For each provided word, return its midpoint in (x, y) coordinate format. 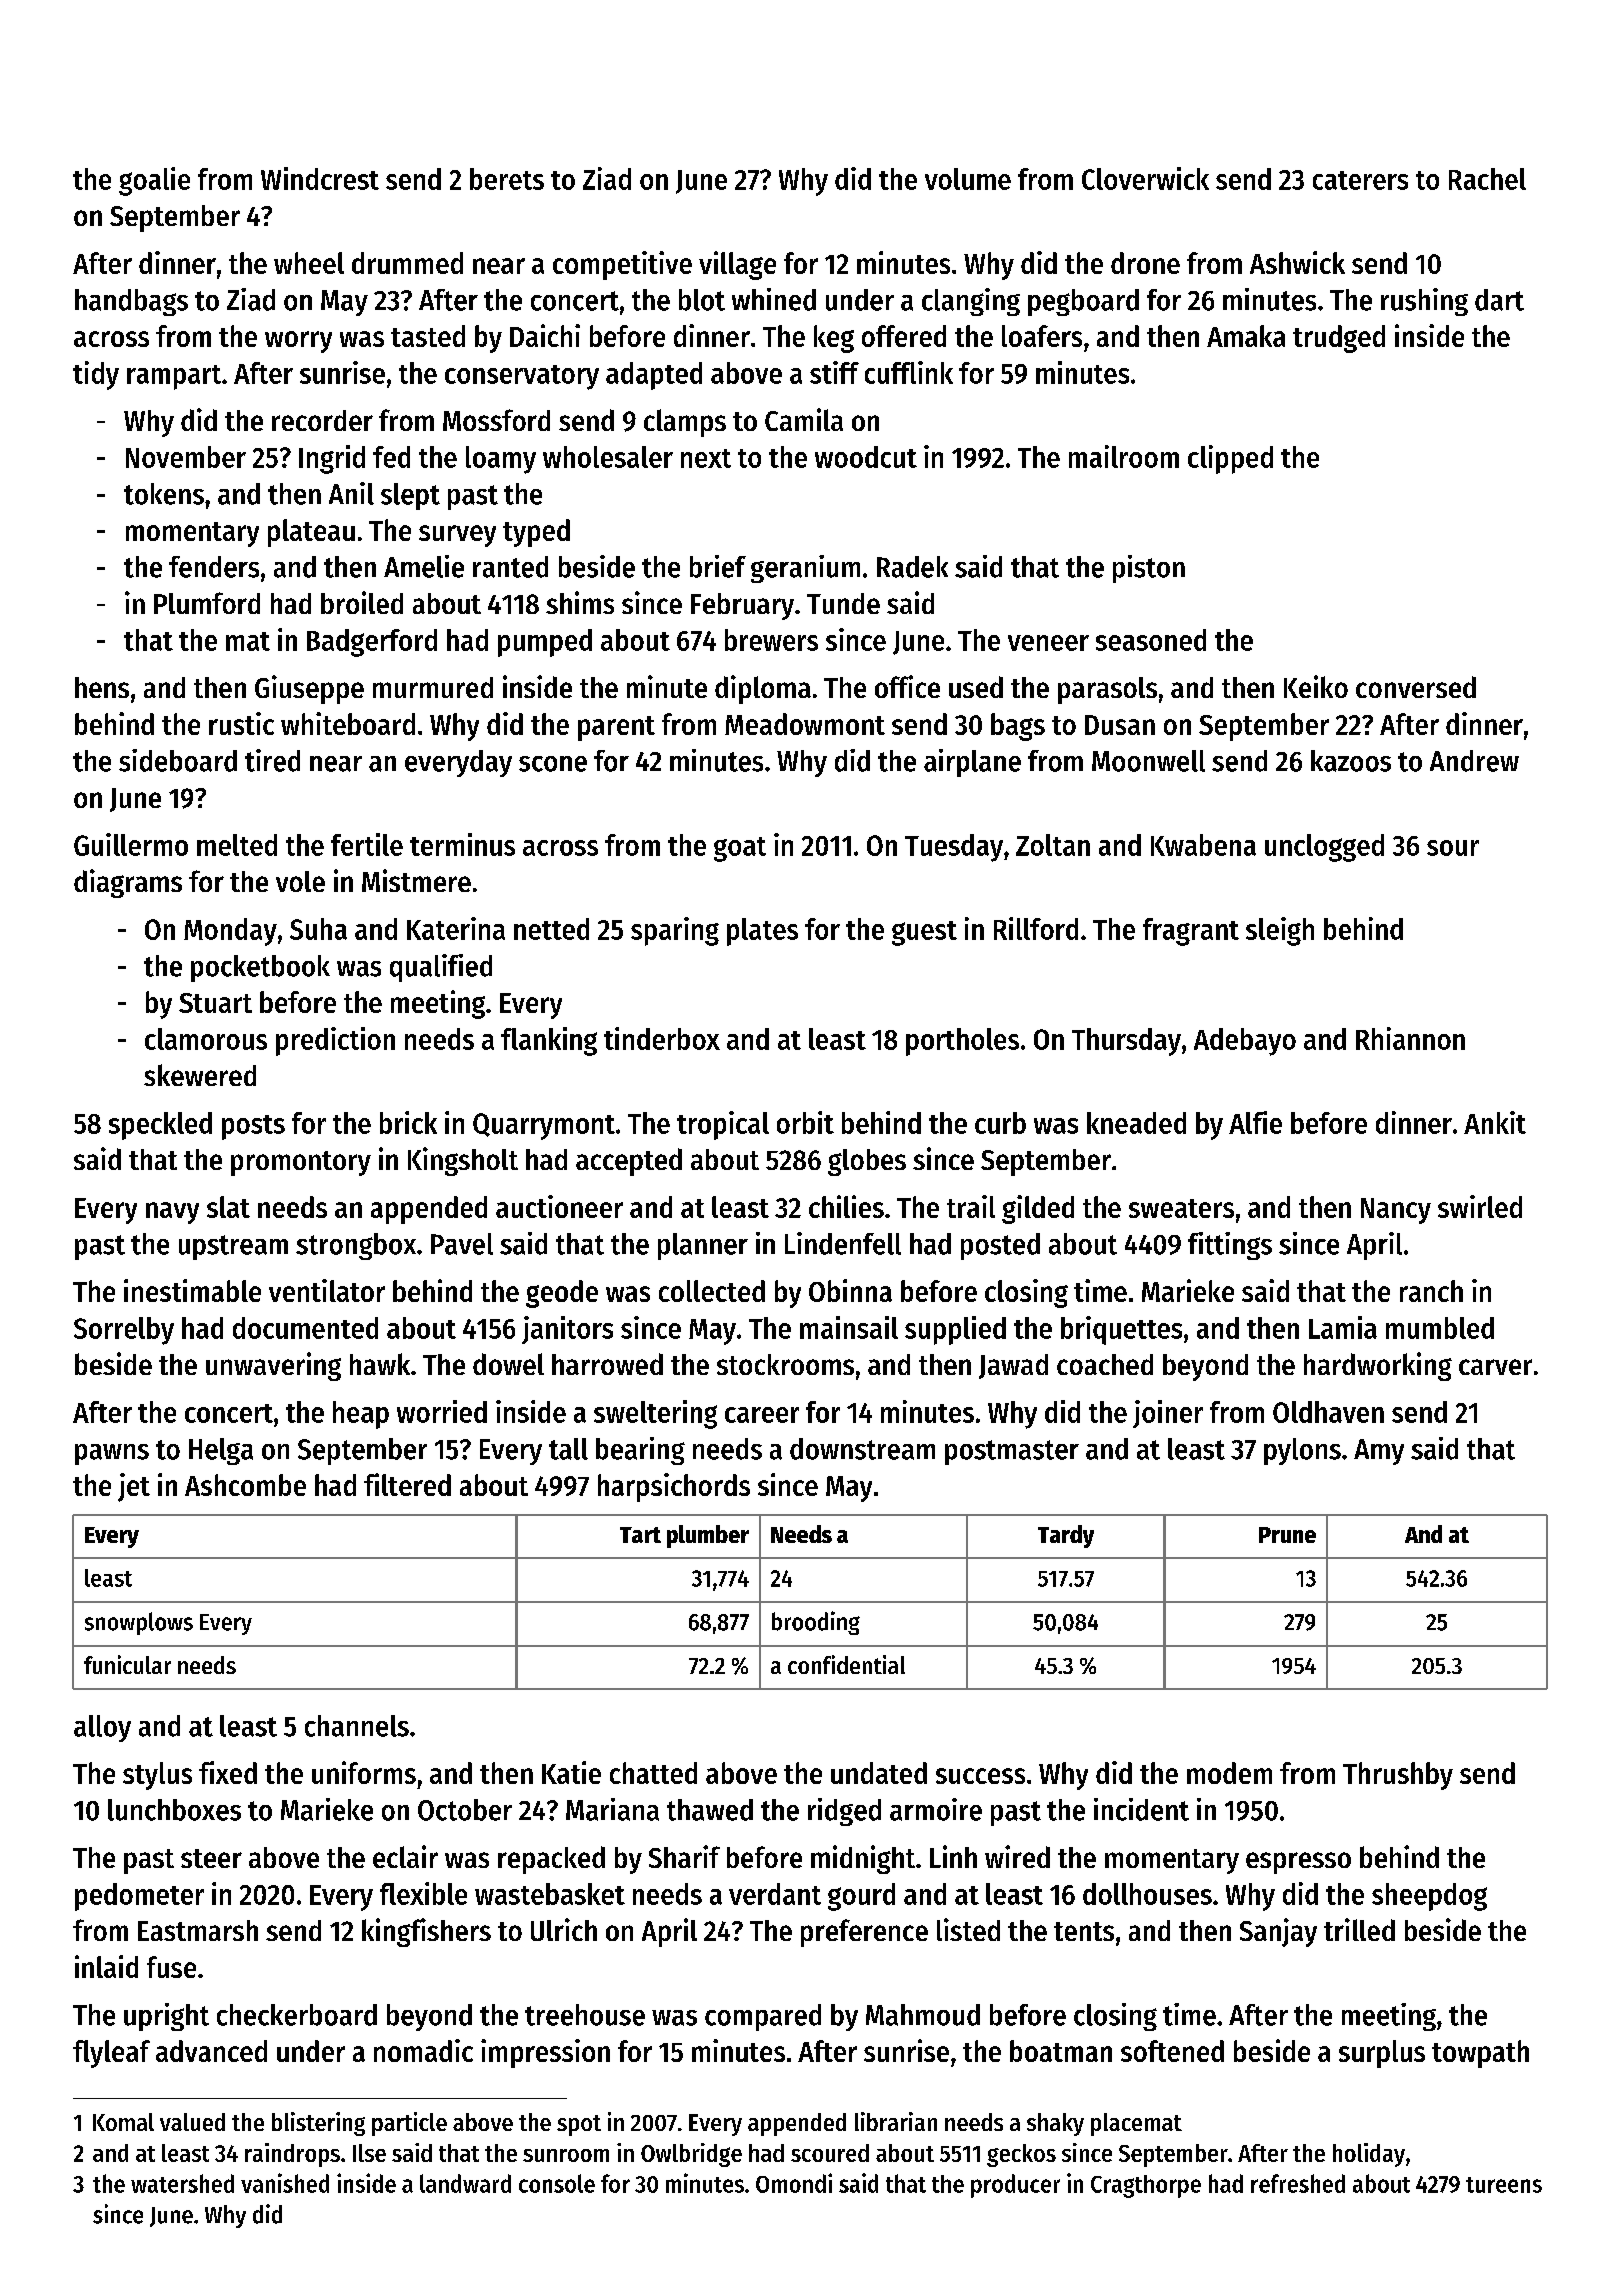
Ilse (369, 2153)
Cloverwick (1145, 178)
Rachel (1487, 179)
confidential (846, 1664)
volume (968, 179)
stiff (834, 372)
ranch (1431, 1291)
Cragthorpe (1146, 2186)
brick (408, 1122)
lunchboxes (174, 1810)
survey (457, 536)
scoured (830, 2153)
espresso (1298, 1863)
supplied (955, 1330)
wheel (309, 263)
